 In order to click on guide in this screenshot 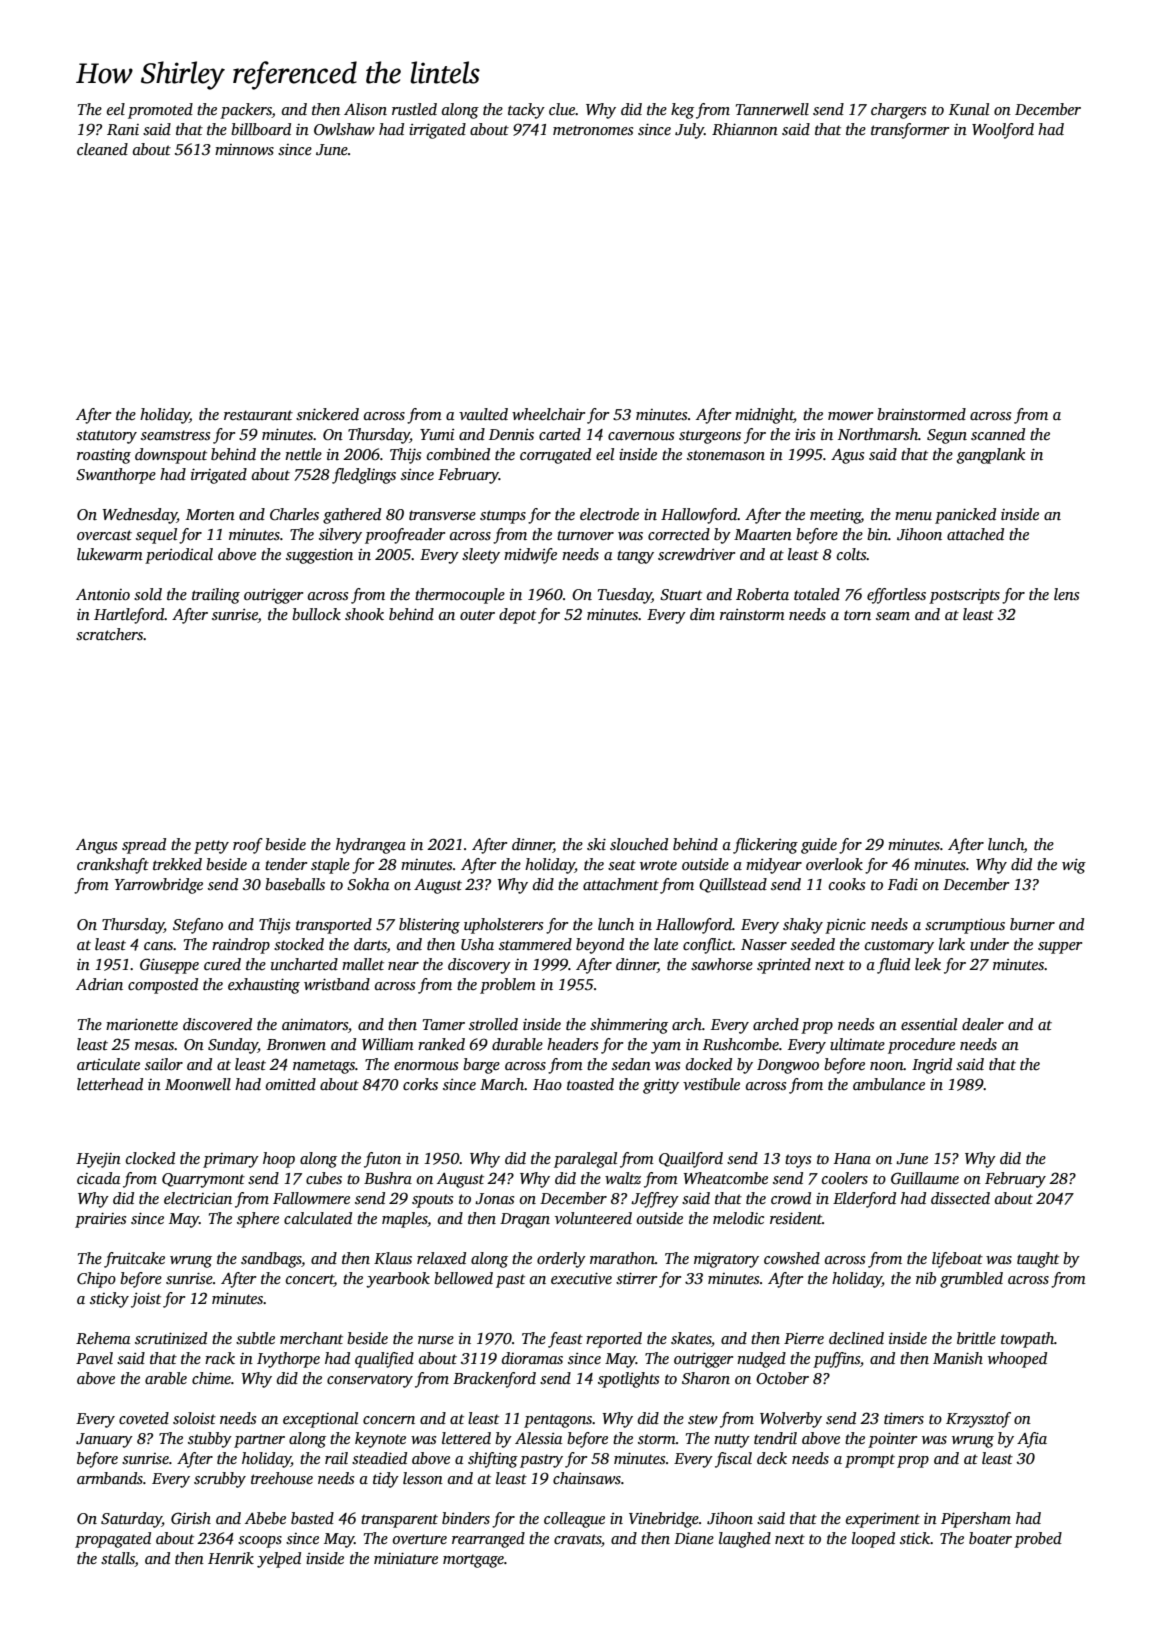, I will do `click(819, 846)`.
